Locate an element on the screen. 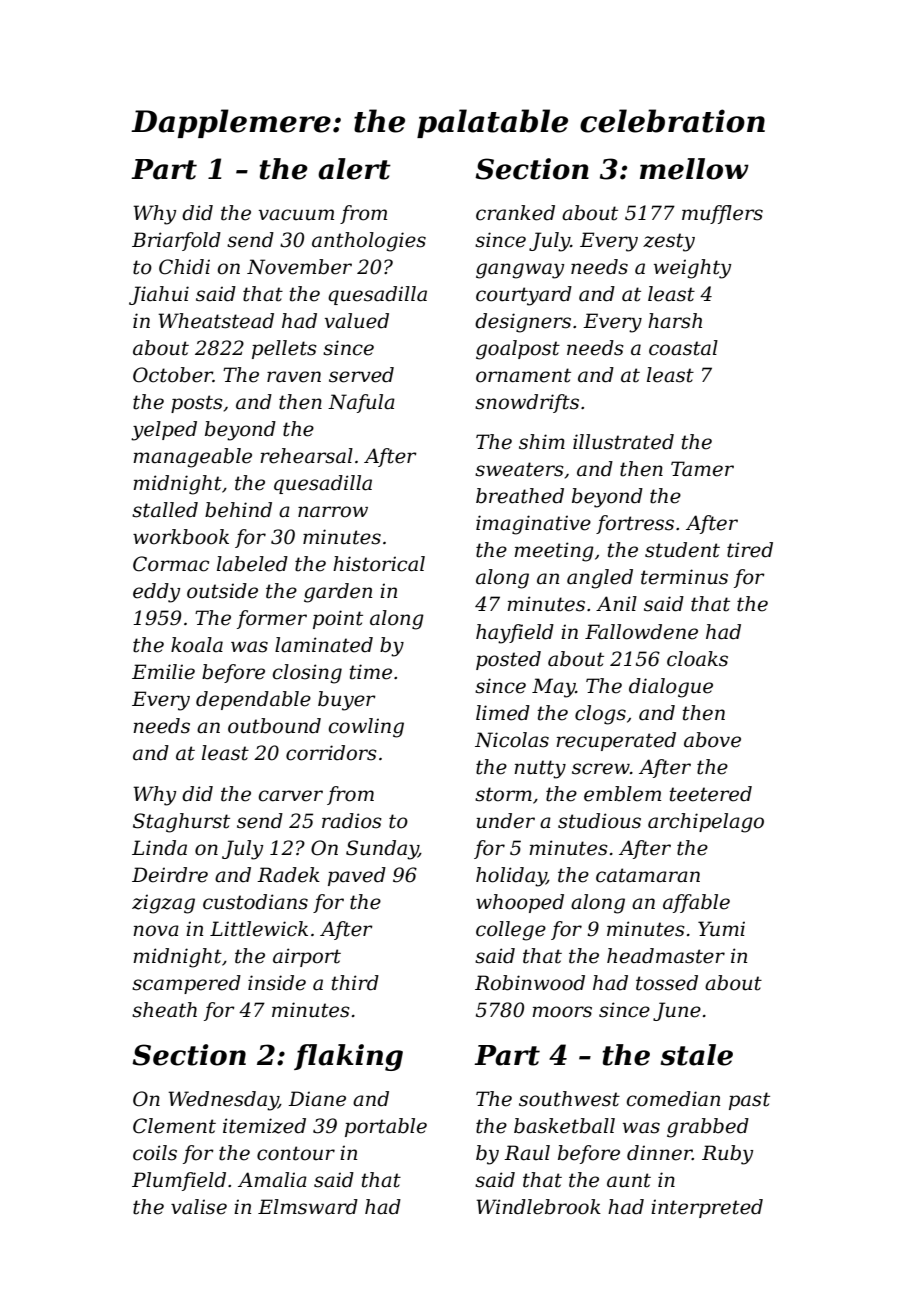 The width and height of the screenshot is (908, 1316). yelped is located at coordinates (164, 431).
